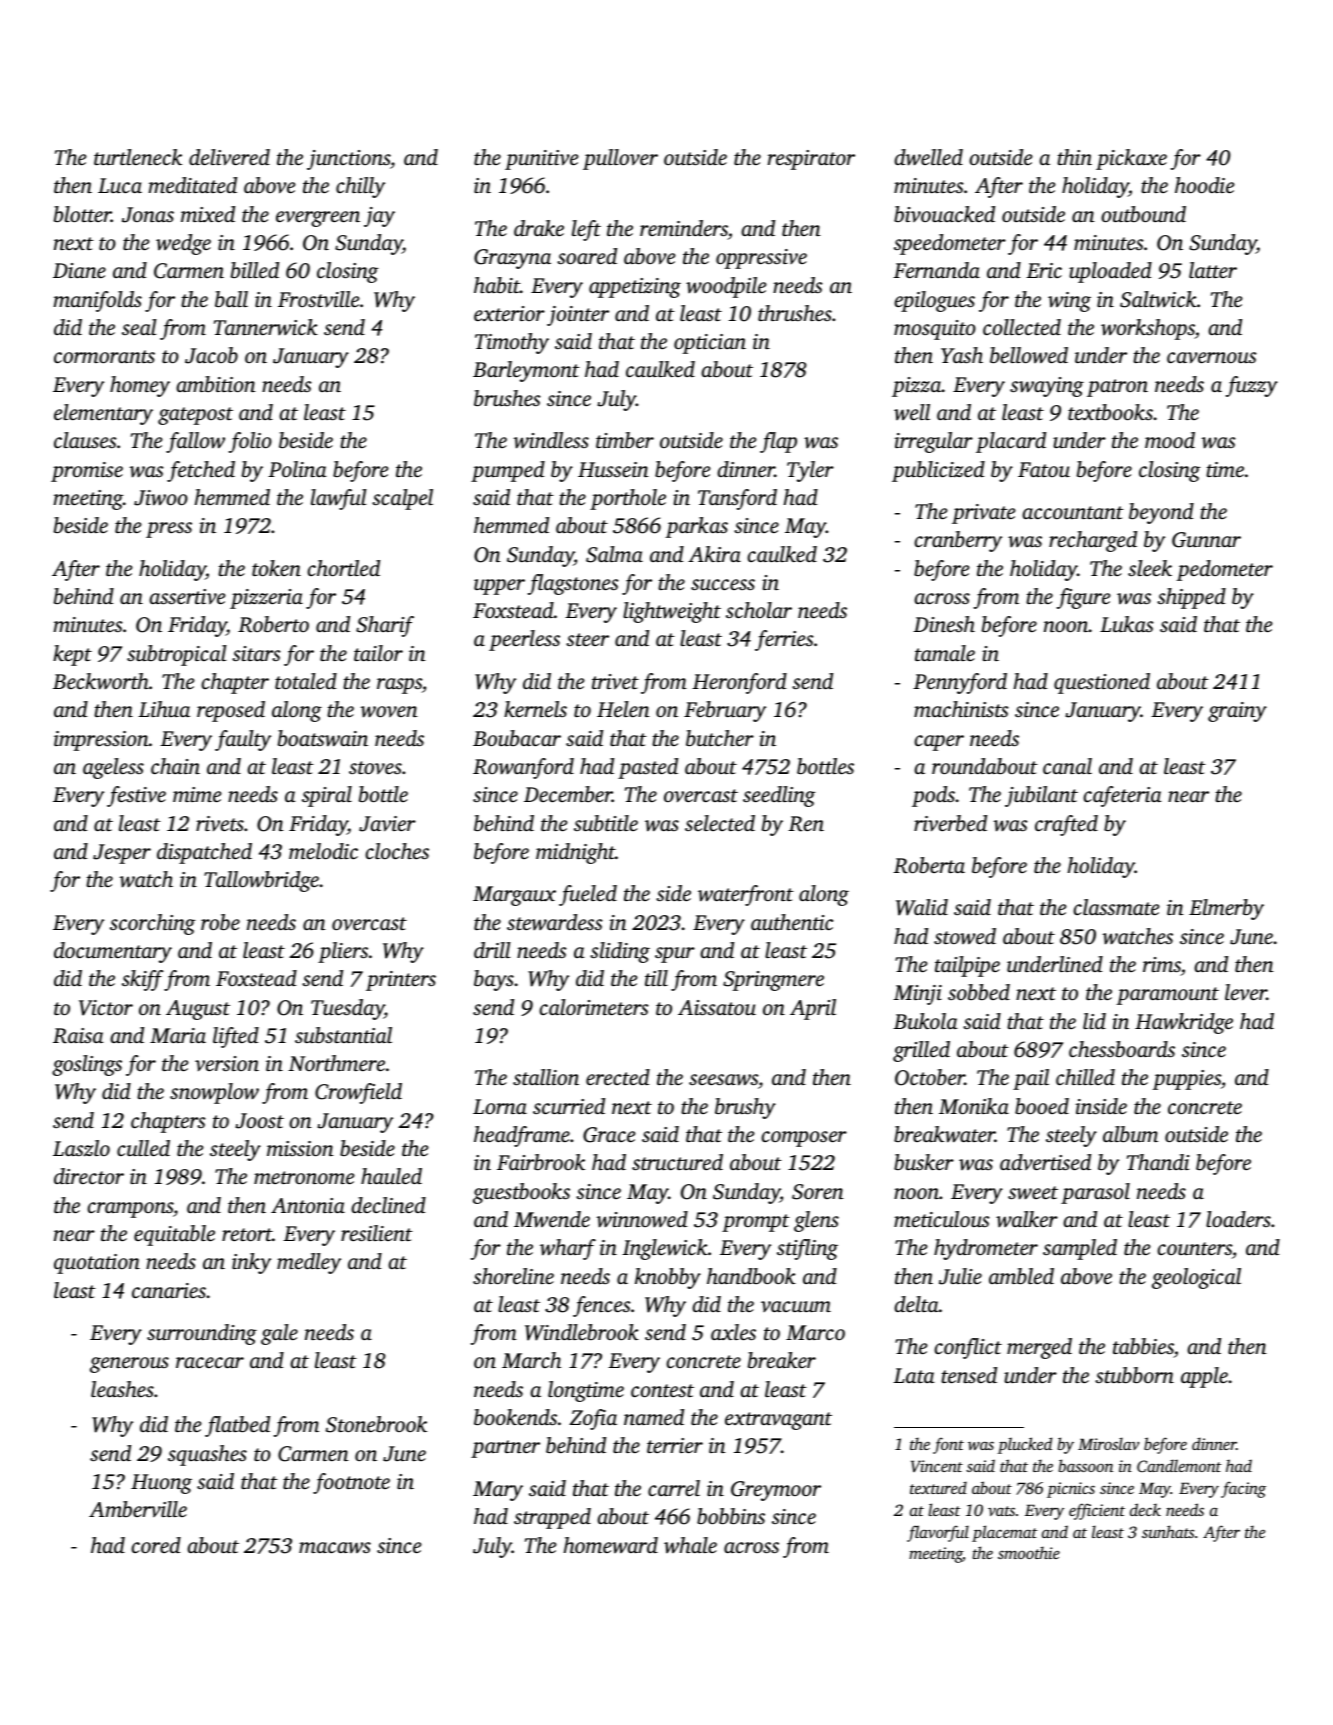  I want to click on Tyler, so click(810, 471).
